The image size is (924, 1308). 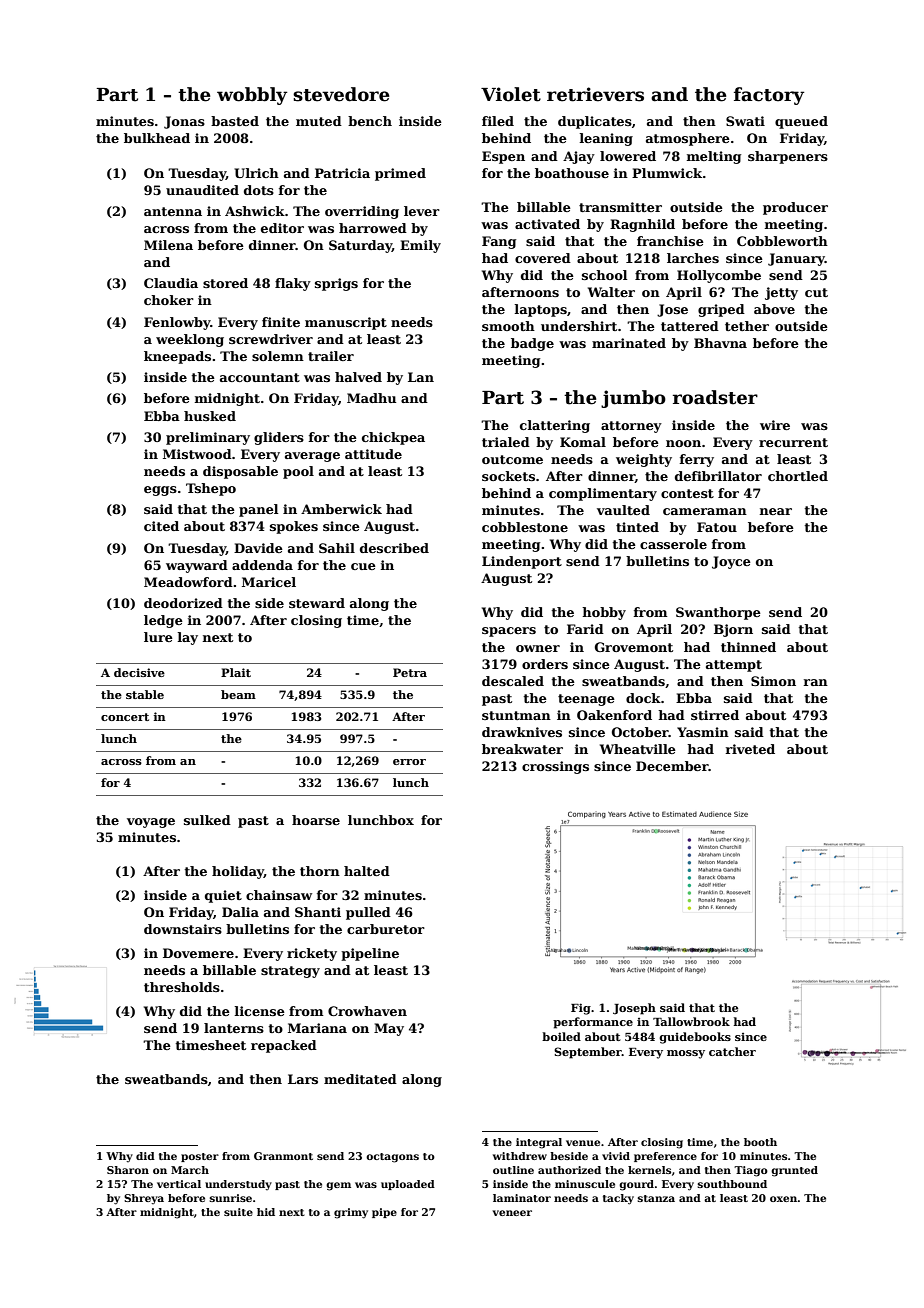 What do you see at coordinates (266, 1212) in the screenshot?
I see `hid` at bounding box center [266, 1212].
